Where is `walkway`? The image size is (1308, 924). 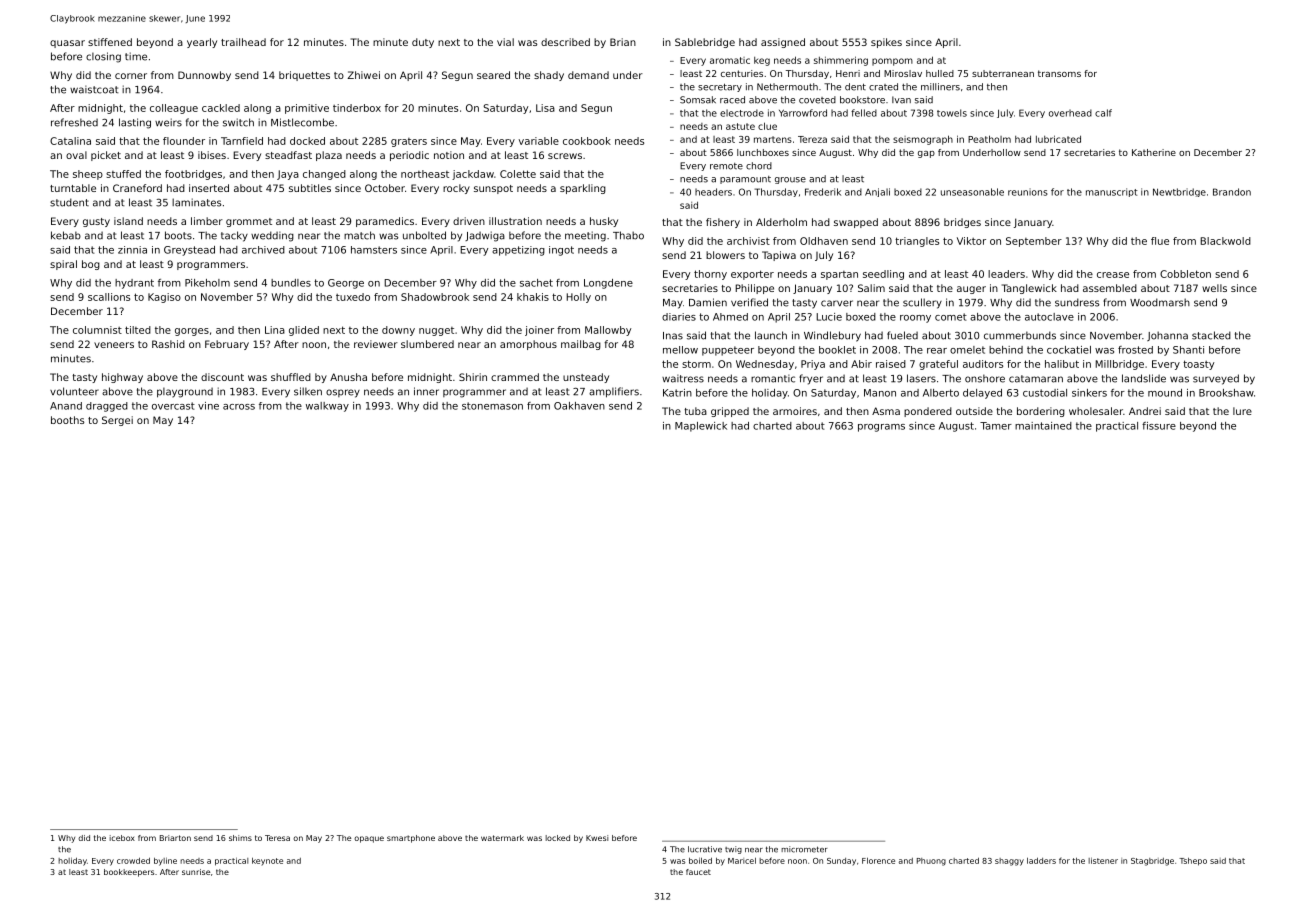
walkway is located at coordinates (327, 407).
